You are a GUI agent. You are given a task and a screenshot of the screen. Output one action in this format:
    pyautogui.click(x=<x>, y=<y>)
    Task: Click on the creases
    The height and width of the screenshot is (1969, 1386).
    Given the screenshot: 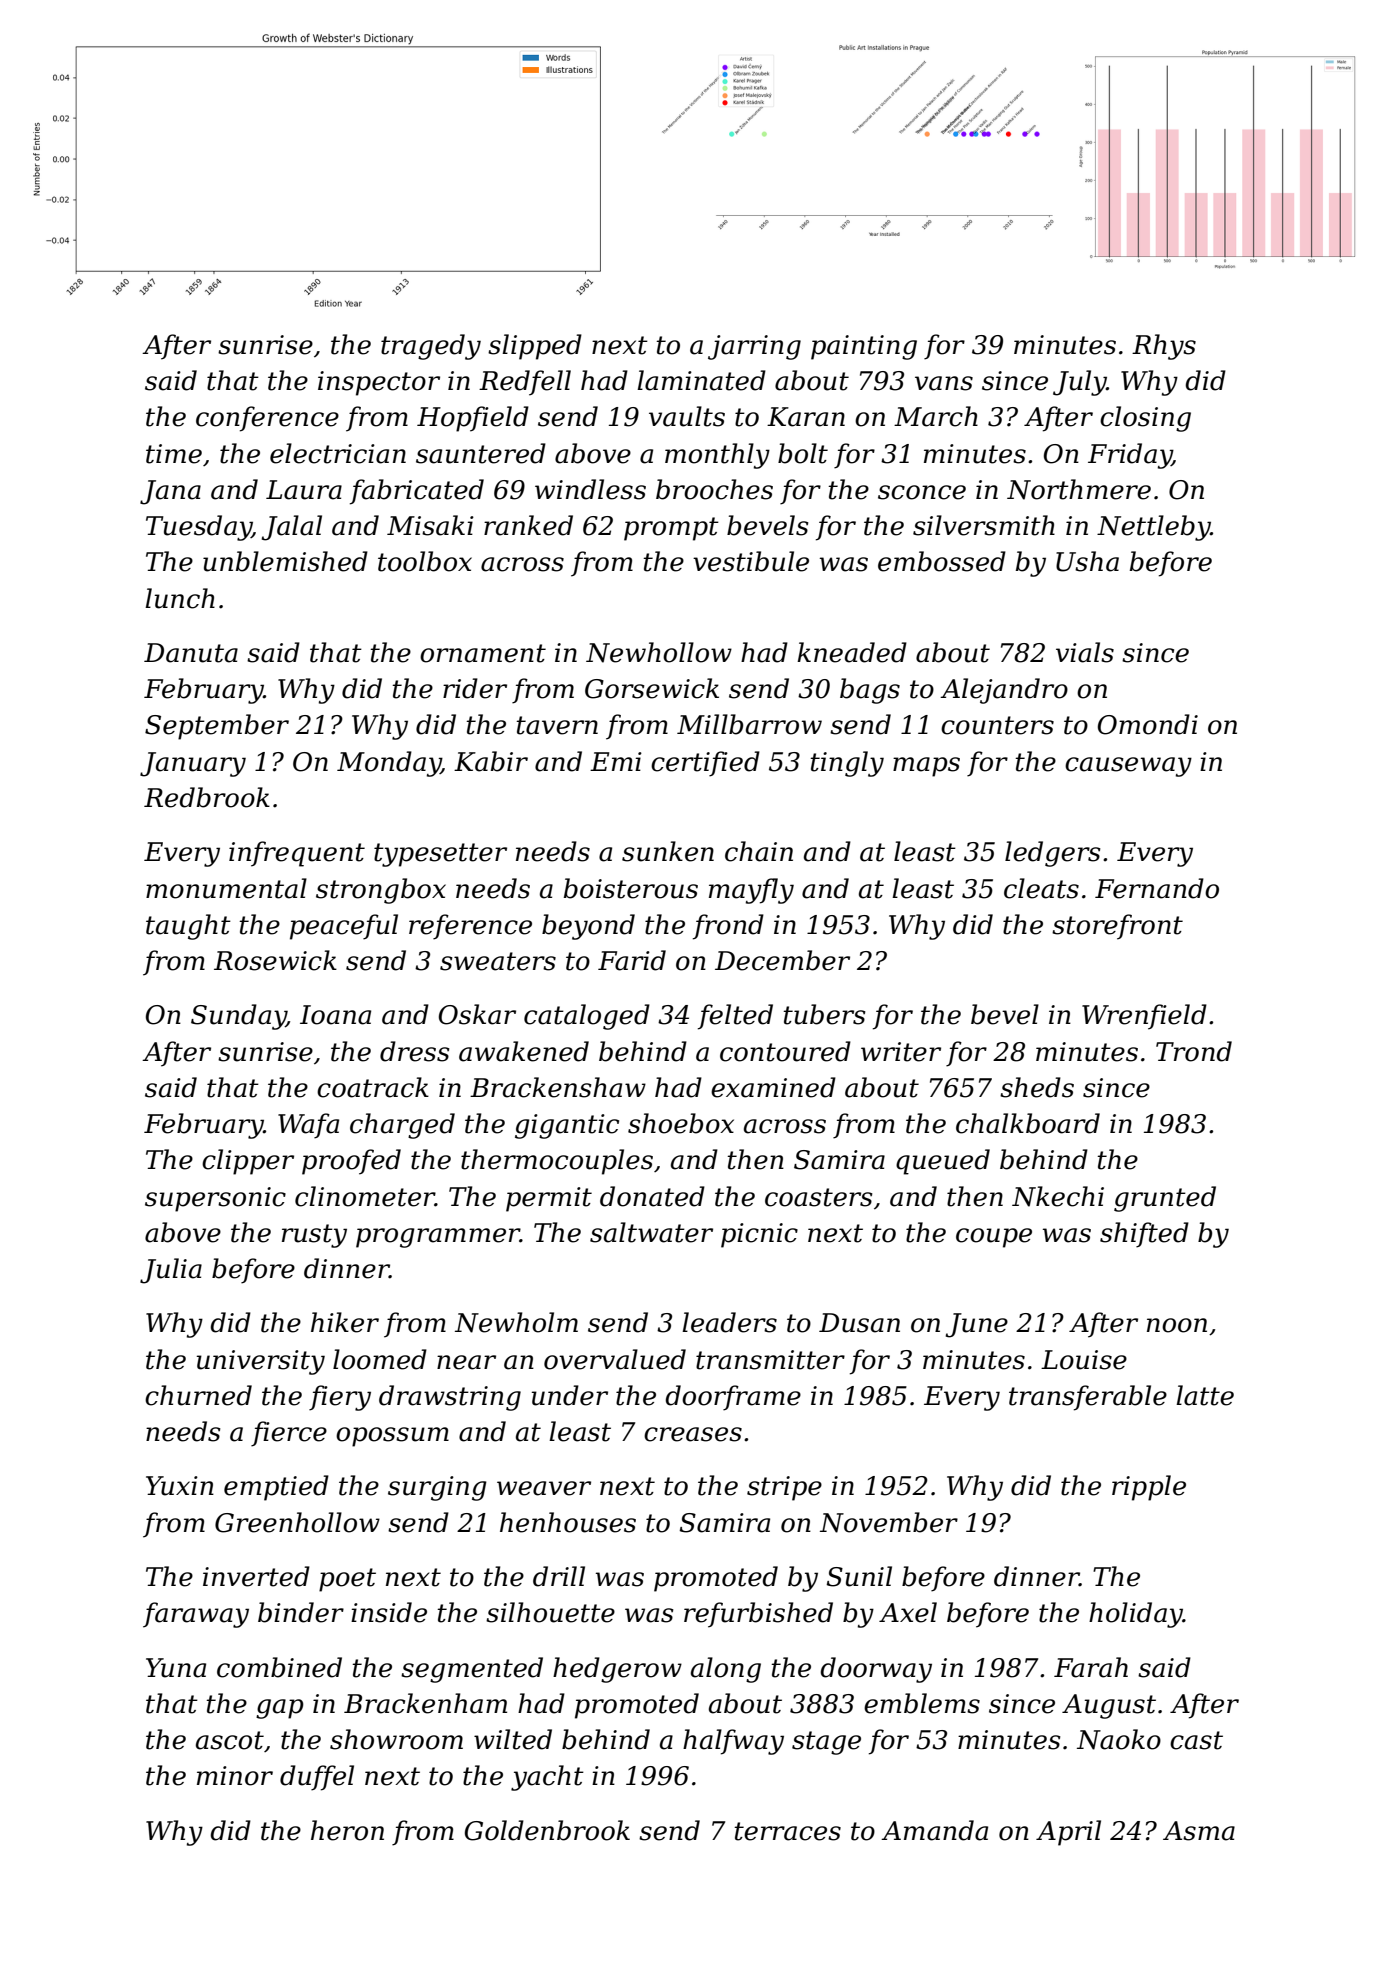 What is the action you would take?
    pyautogui.click(x=693, y=1434)
